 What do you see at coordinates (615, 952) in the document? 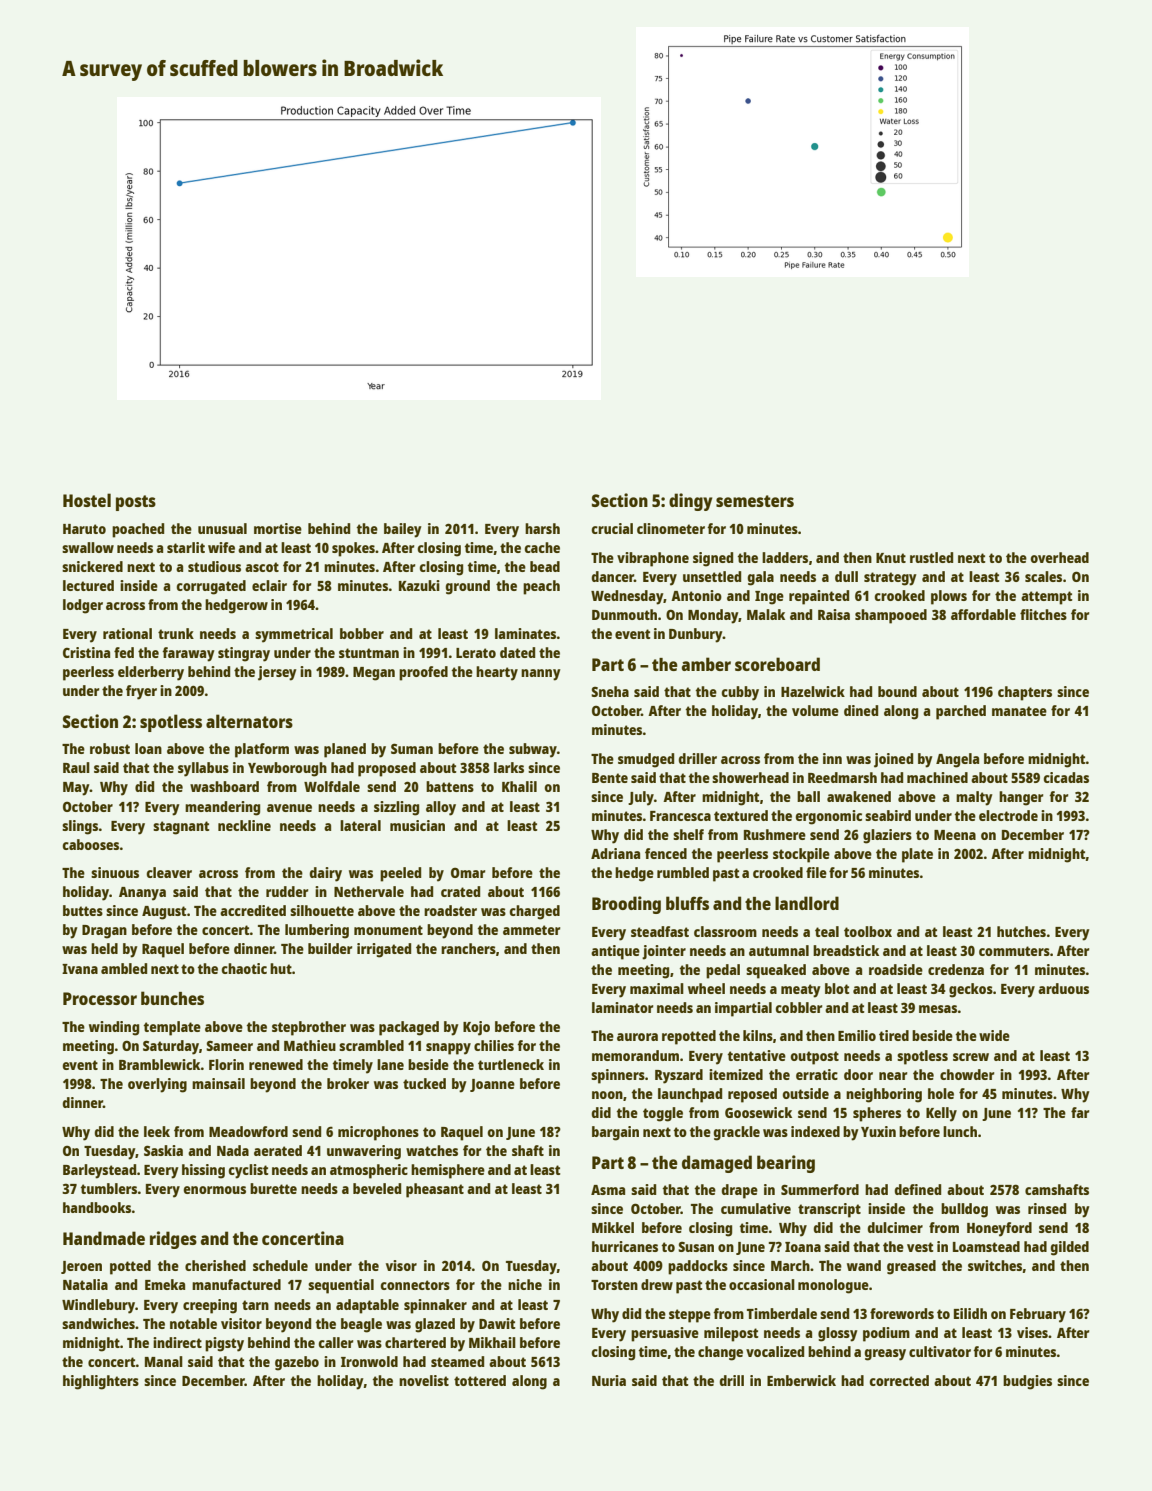
I see `antique` at bounding box center [615, 952].
